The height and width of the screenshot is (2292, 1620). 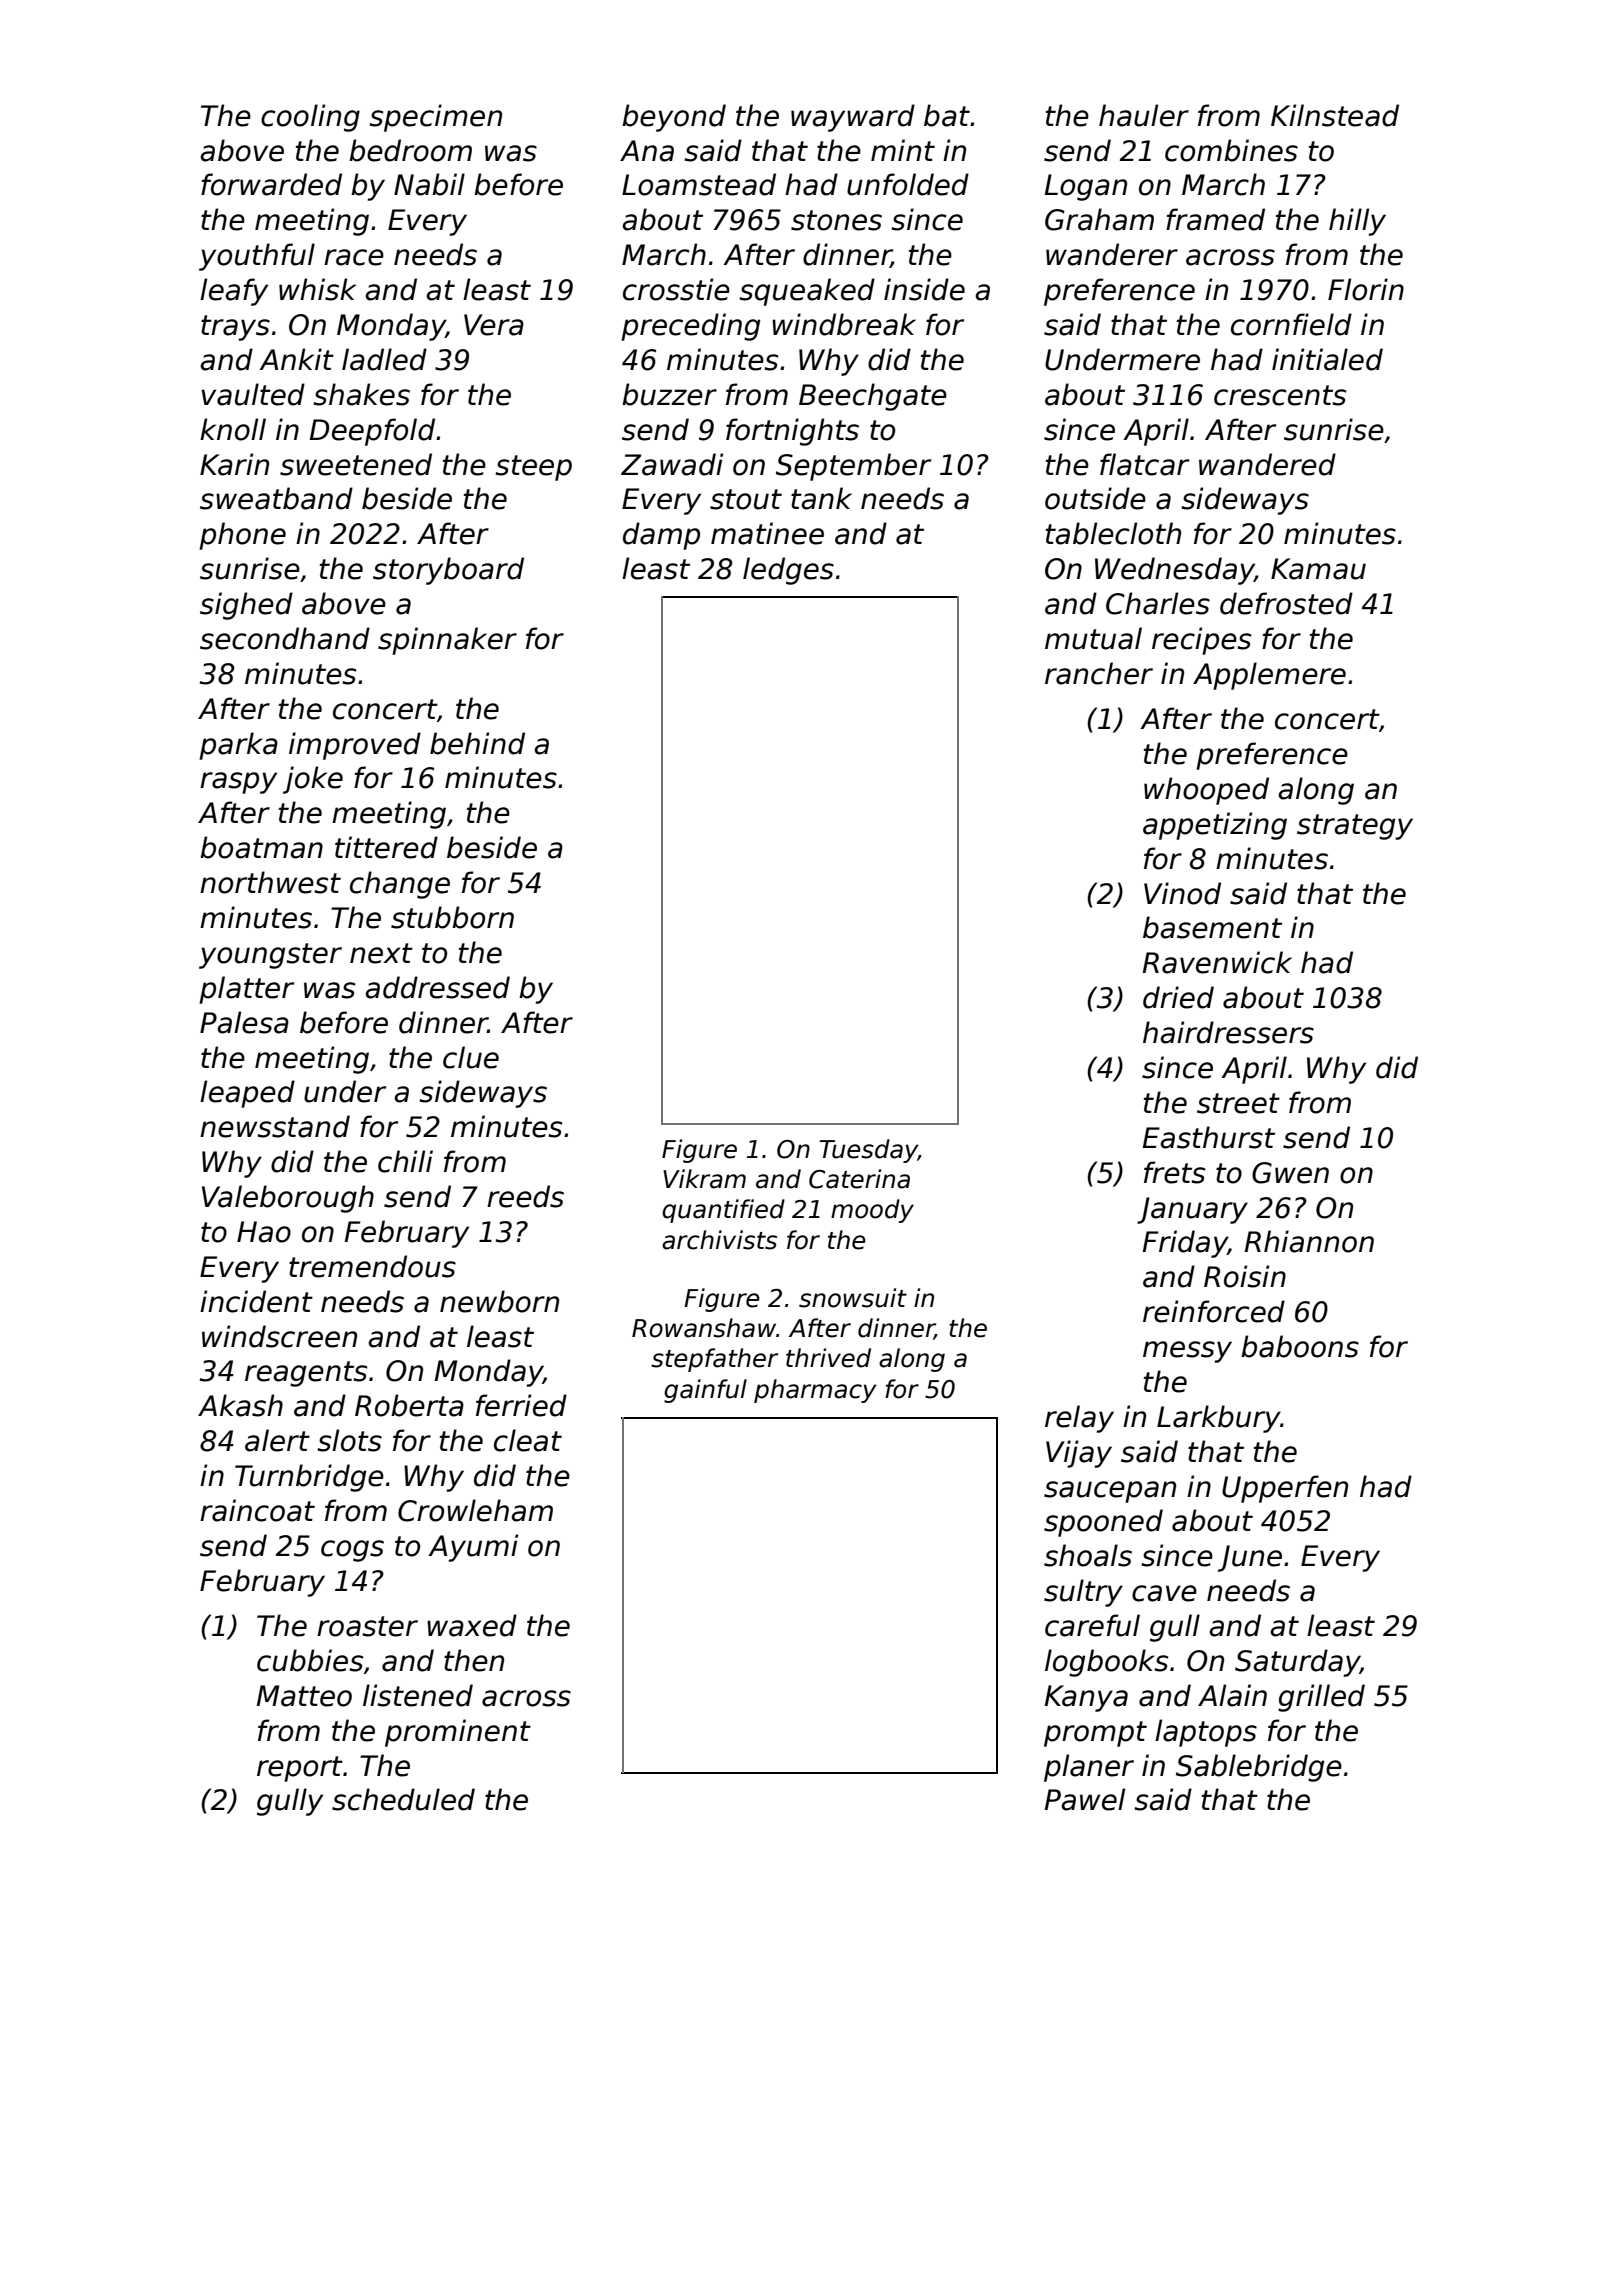 What do you see at coordinates (1318, 569) in the screenshot?
I see `Kamau` at bounding box center [1318, 569].
